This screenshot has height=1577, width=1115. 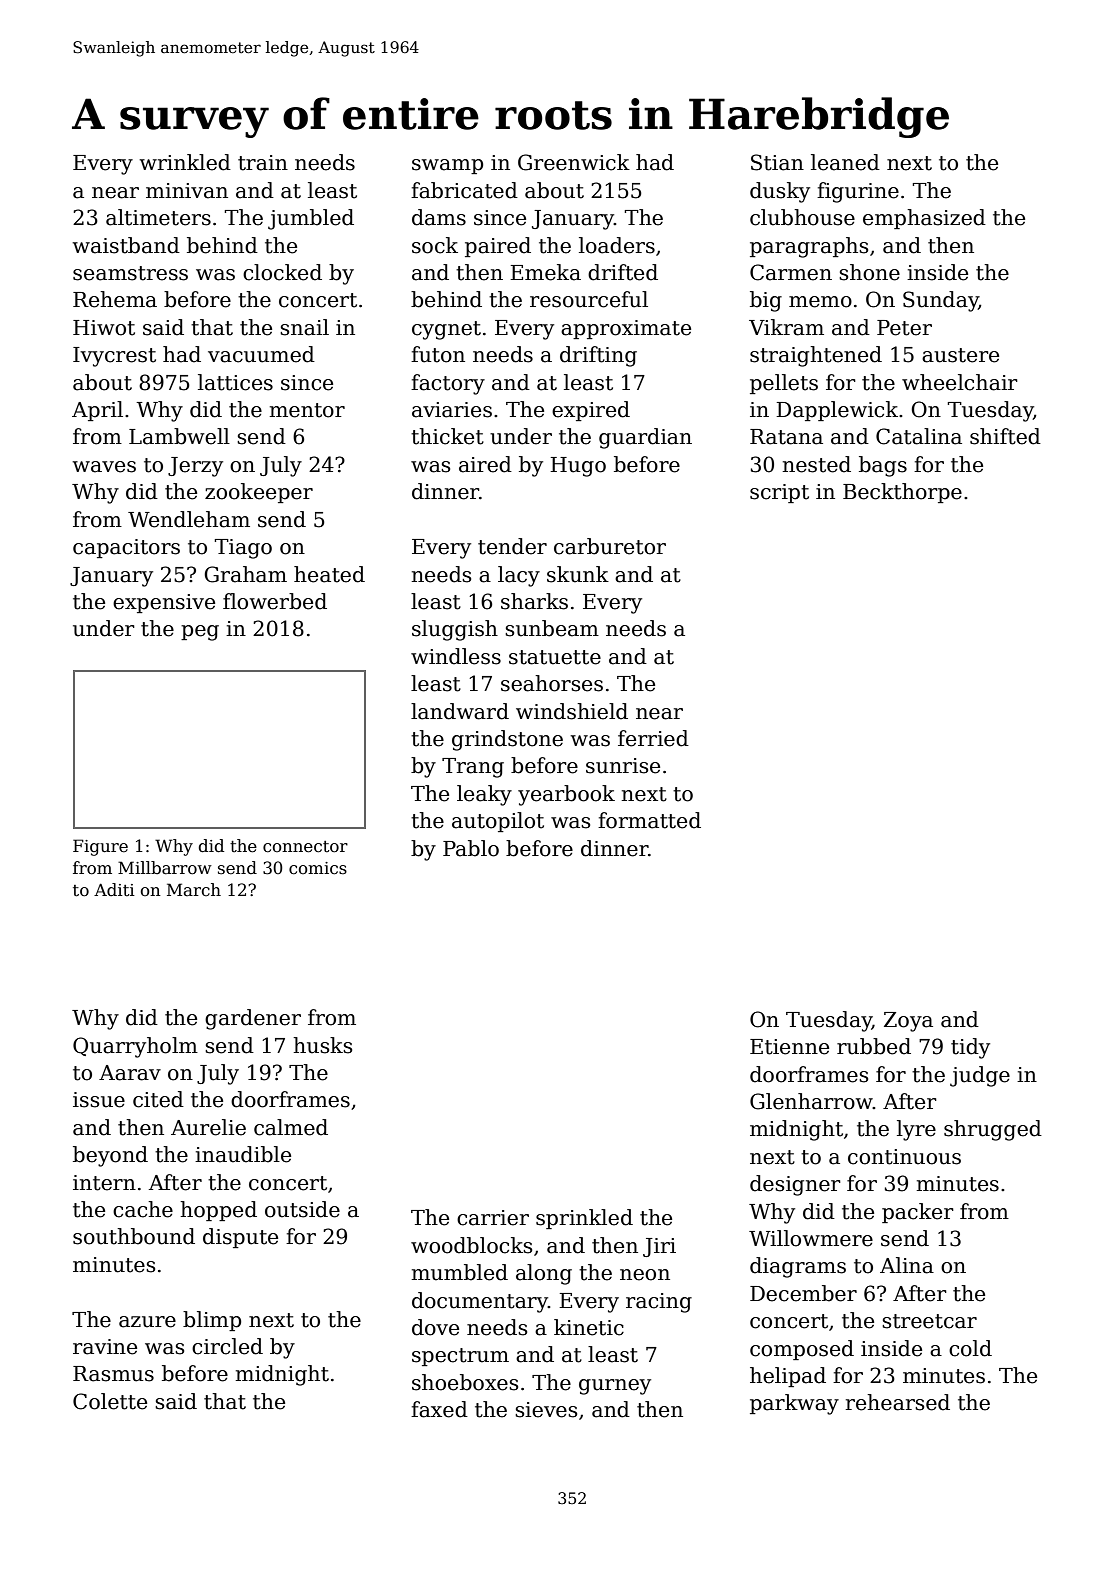 What do you see at coordinates (435, 1327) in the screenshot?
I see `dove` at bounding box center [435, 1327].
